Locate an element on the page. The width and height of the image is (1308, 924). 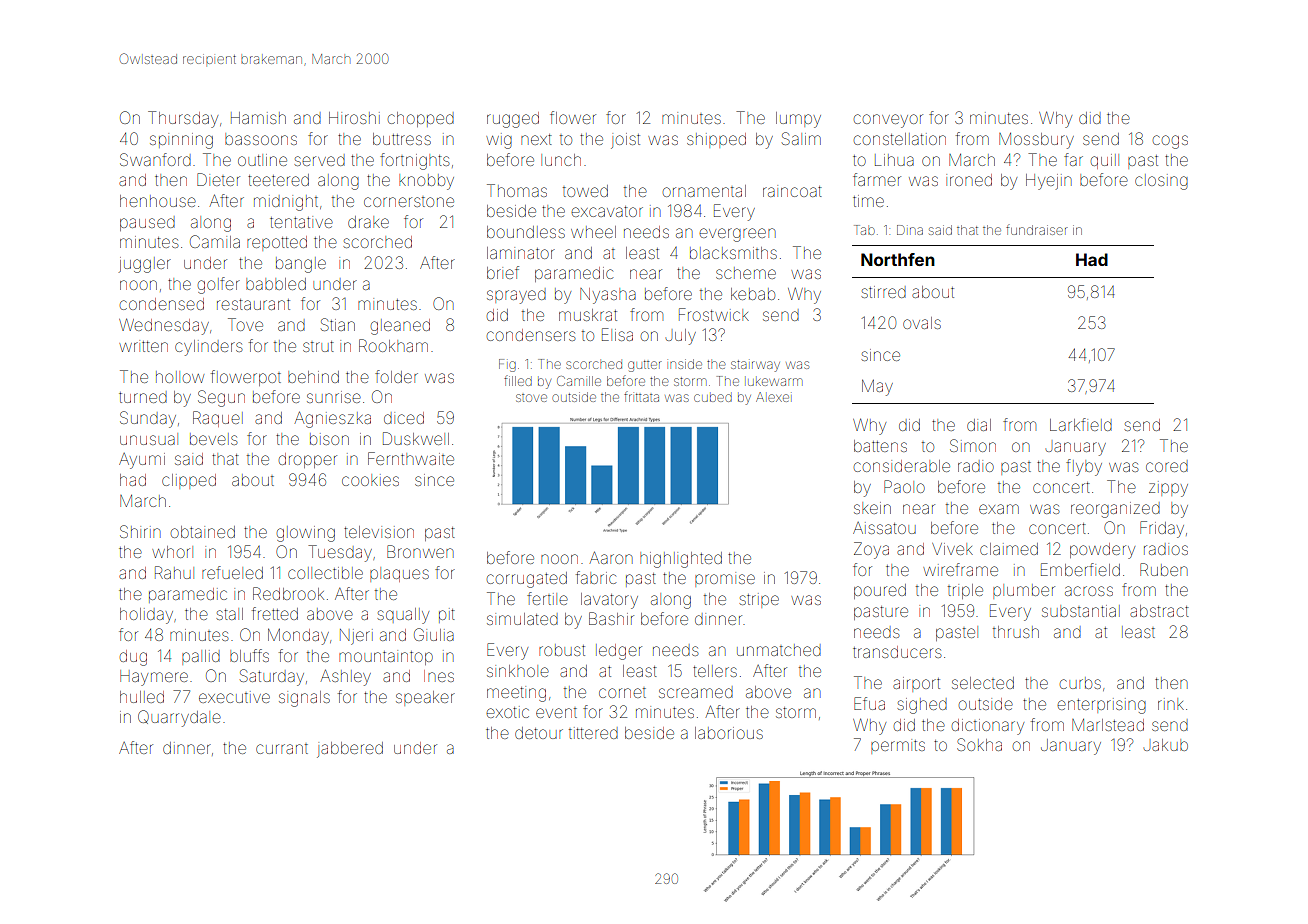
buttress is located at coordinates (402, 139).
